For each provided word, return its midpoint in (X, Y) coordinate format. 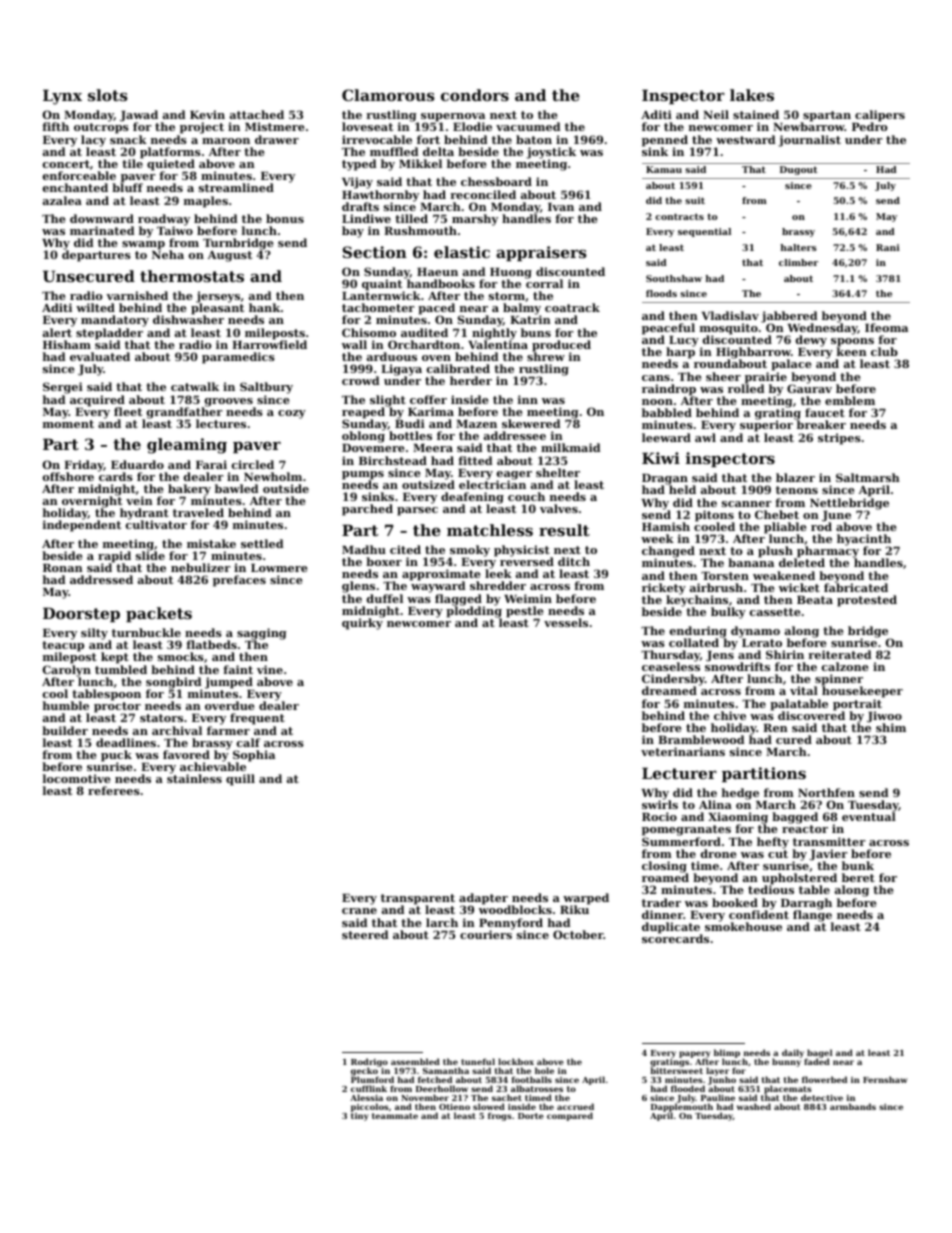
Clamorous (388, 95)
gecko (365, 1072)
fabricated (856, 587)
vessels (566, 622)
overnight (91, 502)
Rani (888, 247)
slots (108, 95)
